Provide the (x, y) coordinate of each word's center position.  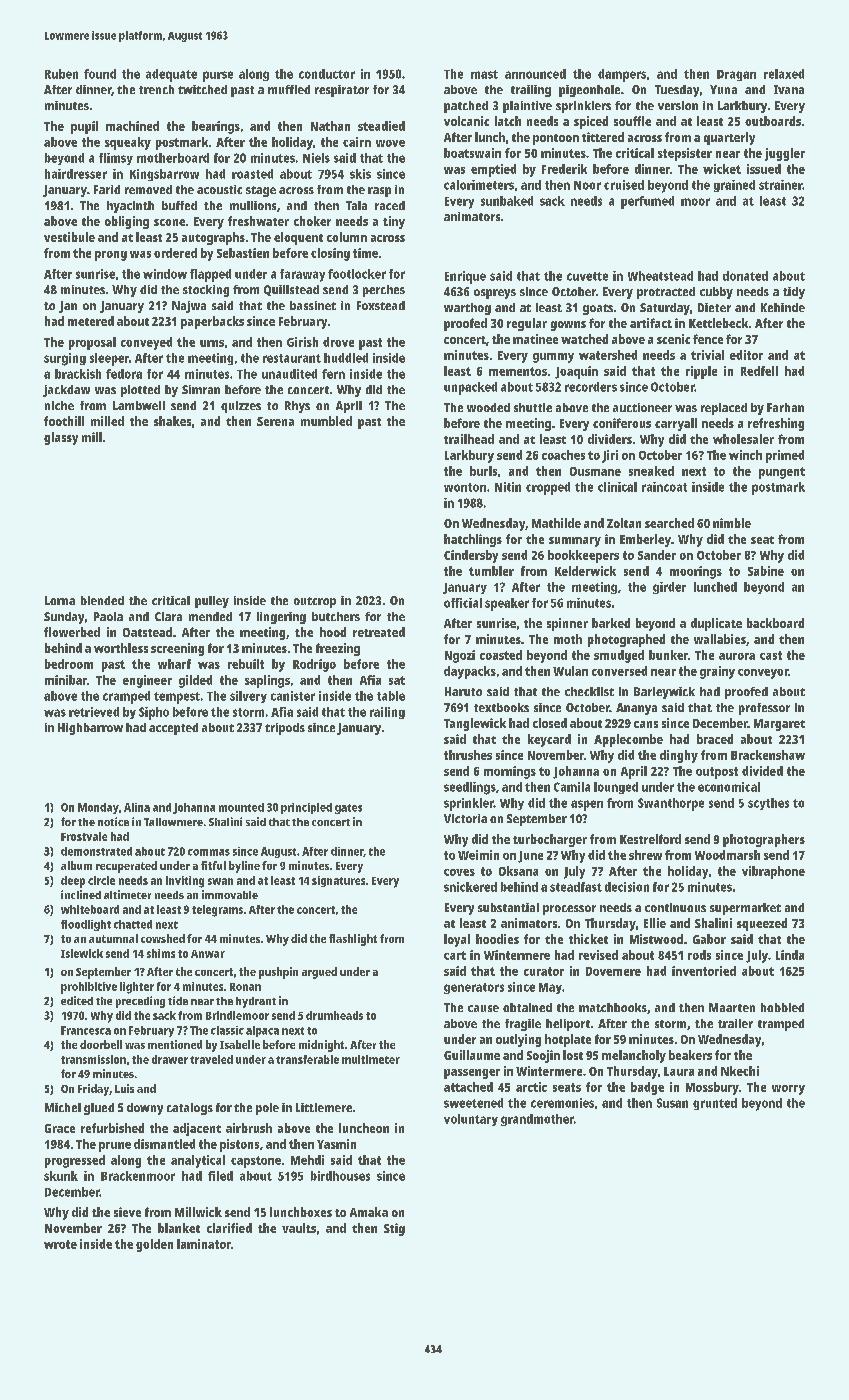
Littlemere (324, 1107)
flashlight (353, 940)
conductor (327, 74)
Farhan (785, 407)
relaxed (784, 74)
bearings (216, 127)
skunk (61, 1176)
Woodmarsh (727, 855)
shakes (172, 421)
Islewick (82, 953)
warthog (467, 309)
